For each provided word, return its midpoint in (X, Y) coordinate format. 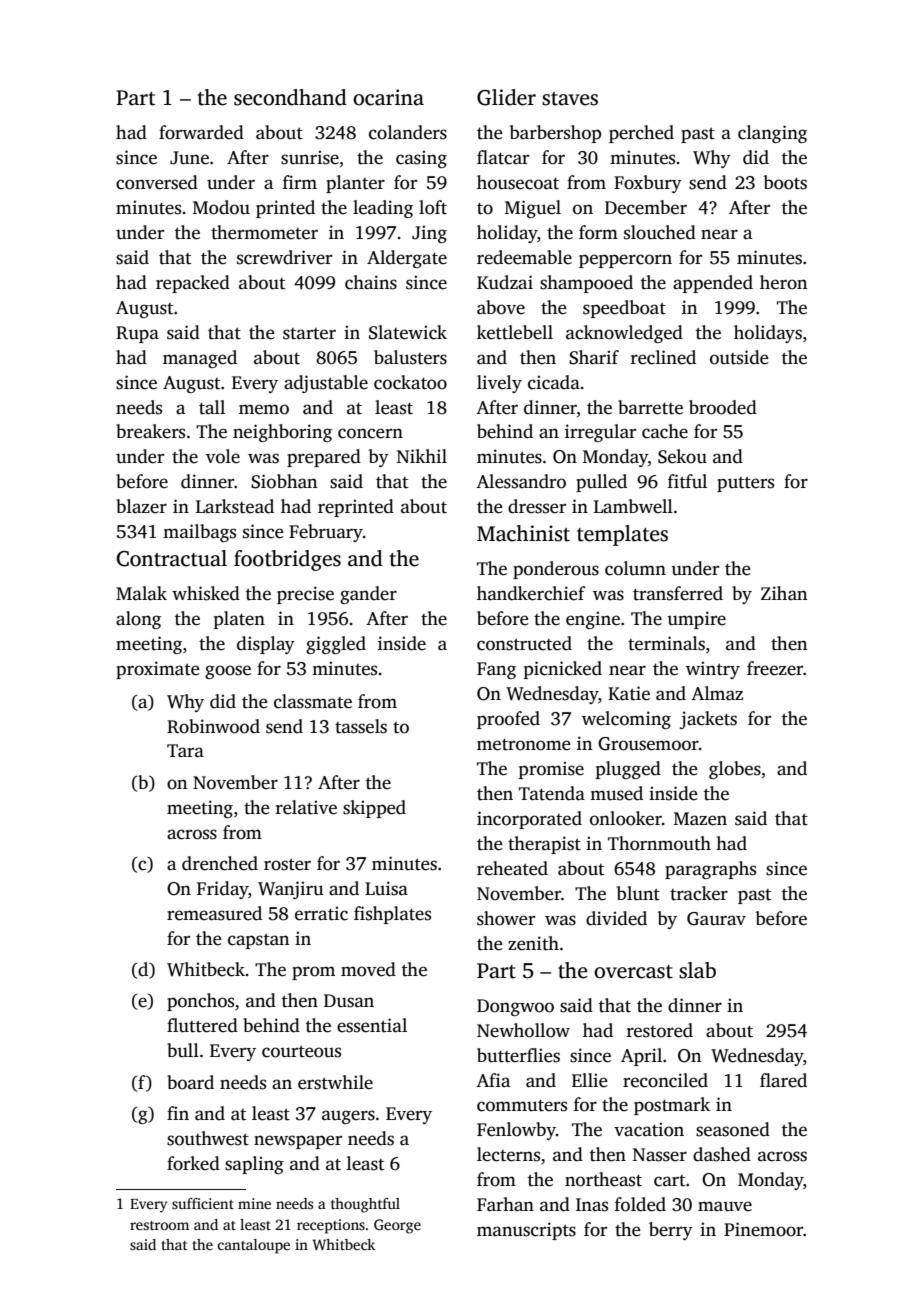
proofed (508, 720)
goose (228, 672)
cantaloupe (254, 1246)
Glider (506, 97)
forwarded (201, 132)
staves (570, 99)
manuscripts (526, 1231)
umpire (697, 620)
